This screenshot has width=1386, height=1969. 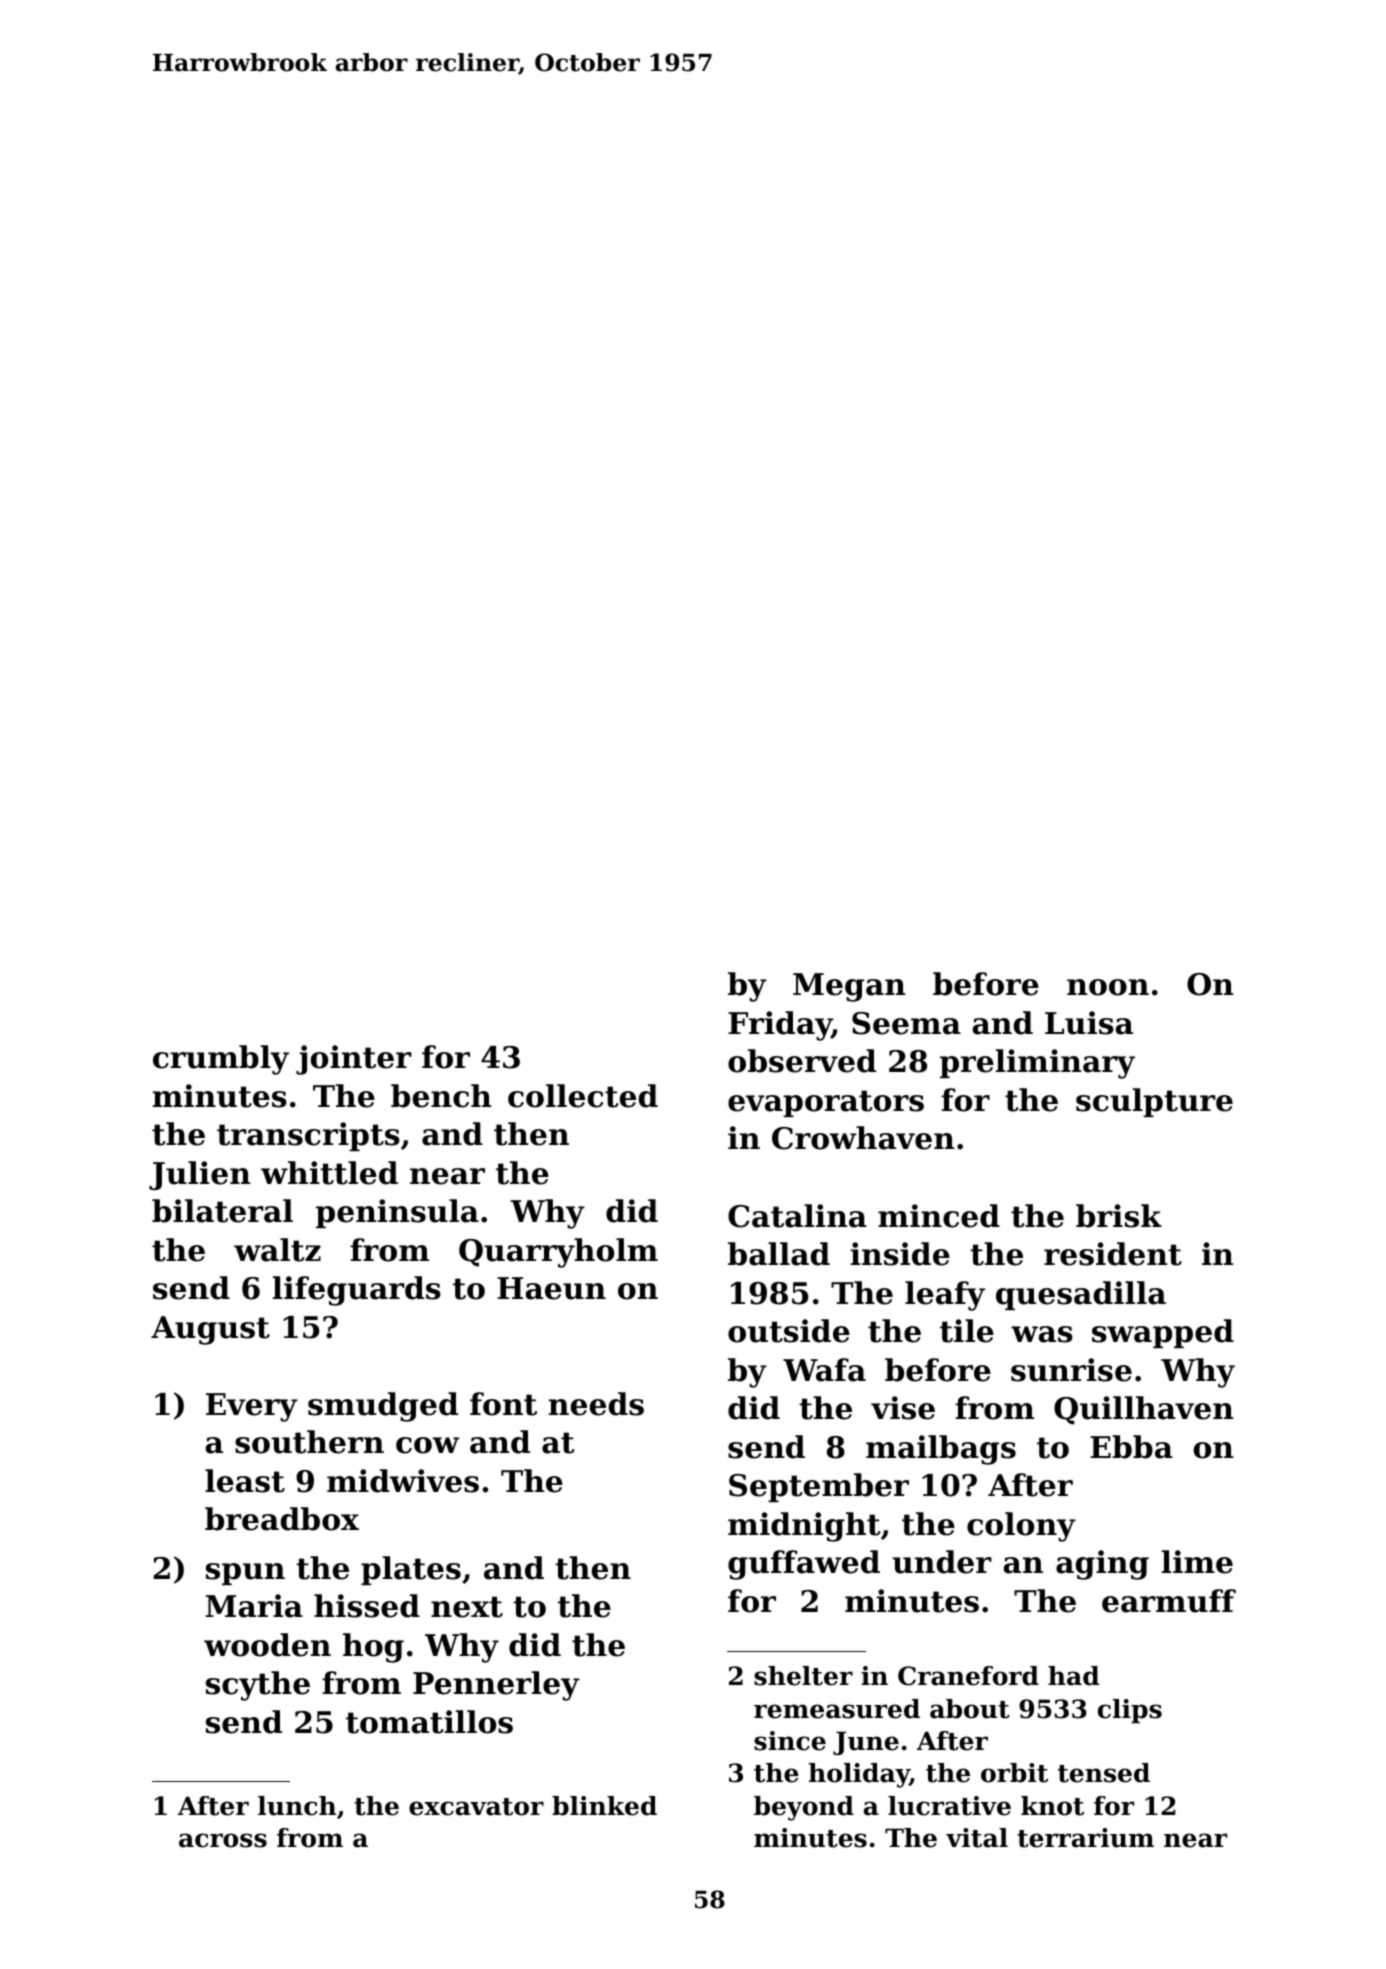 I want to click on sculpture, so click(x=1154, y=1102).
